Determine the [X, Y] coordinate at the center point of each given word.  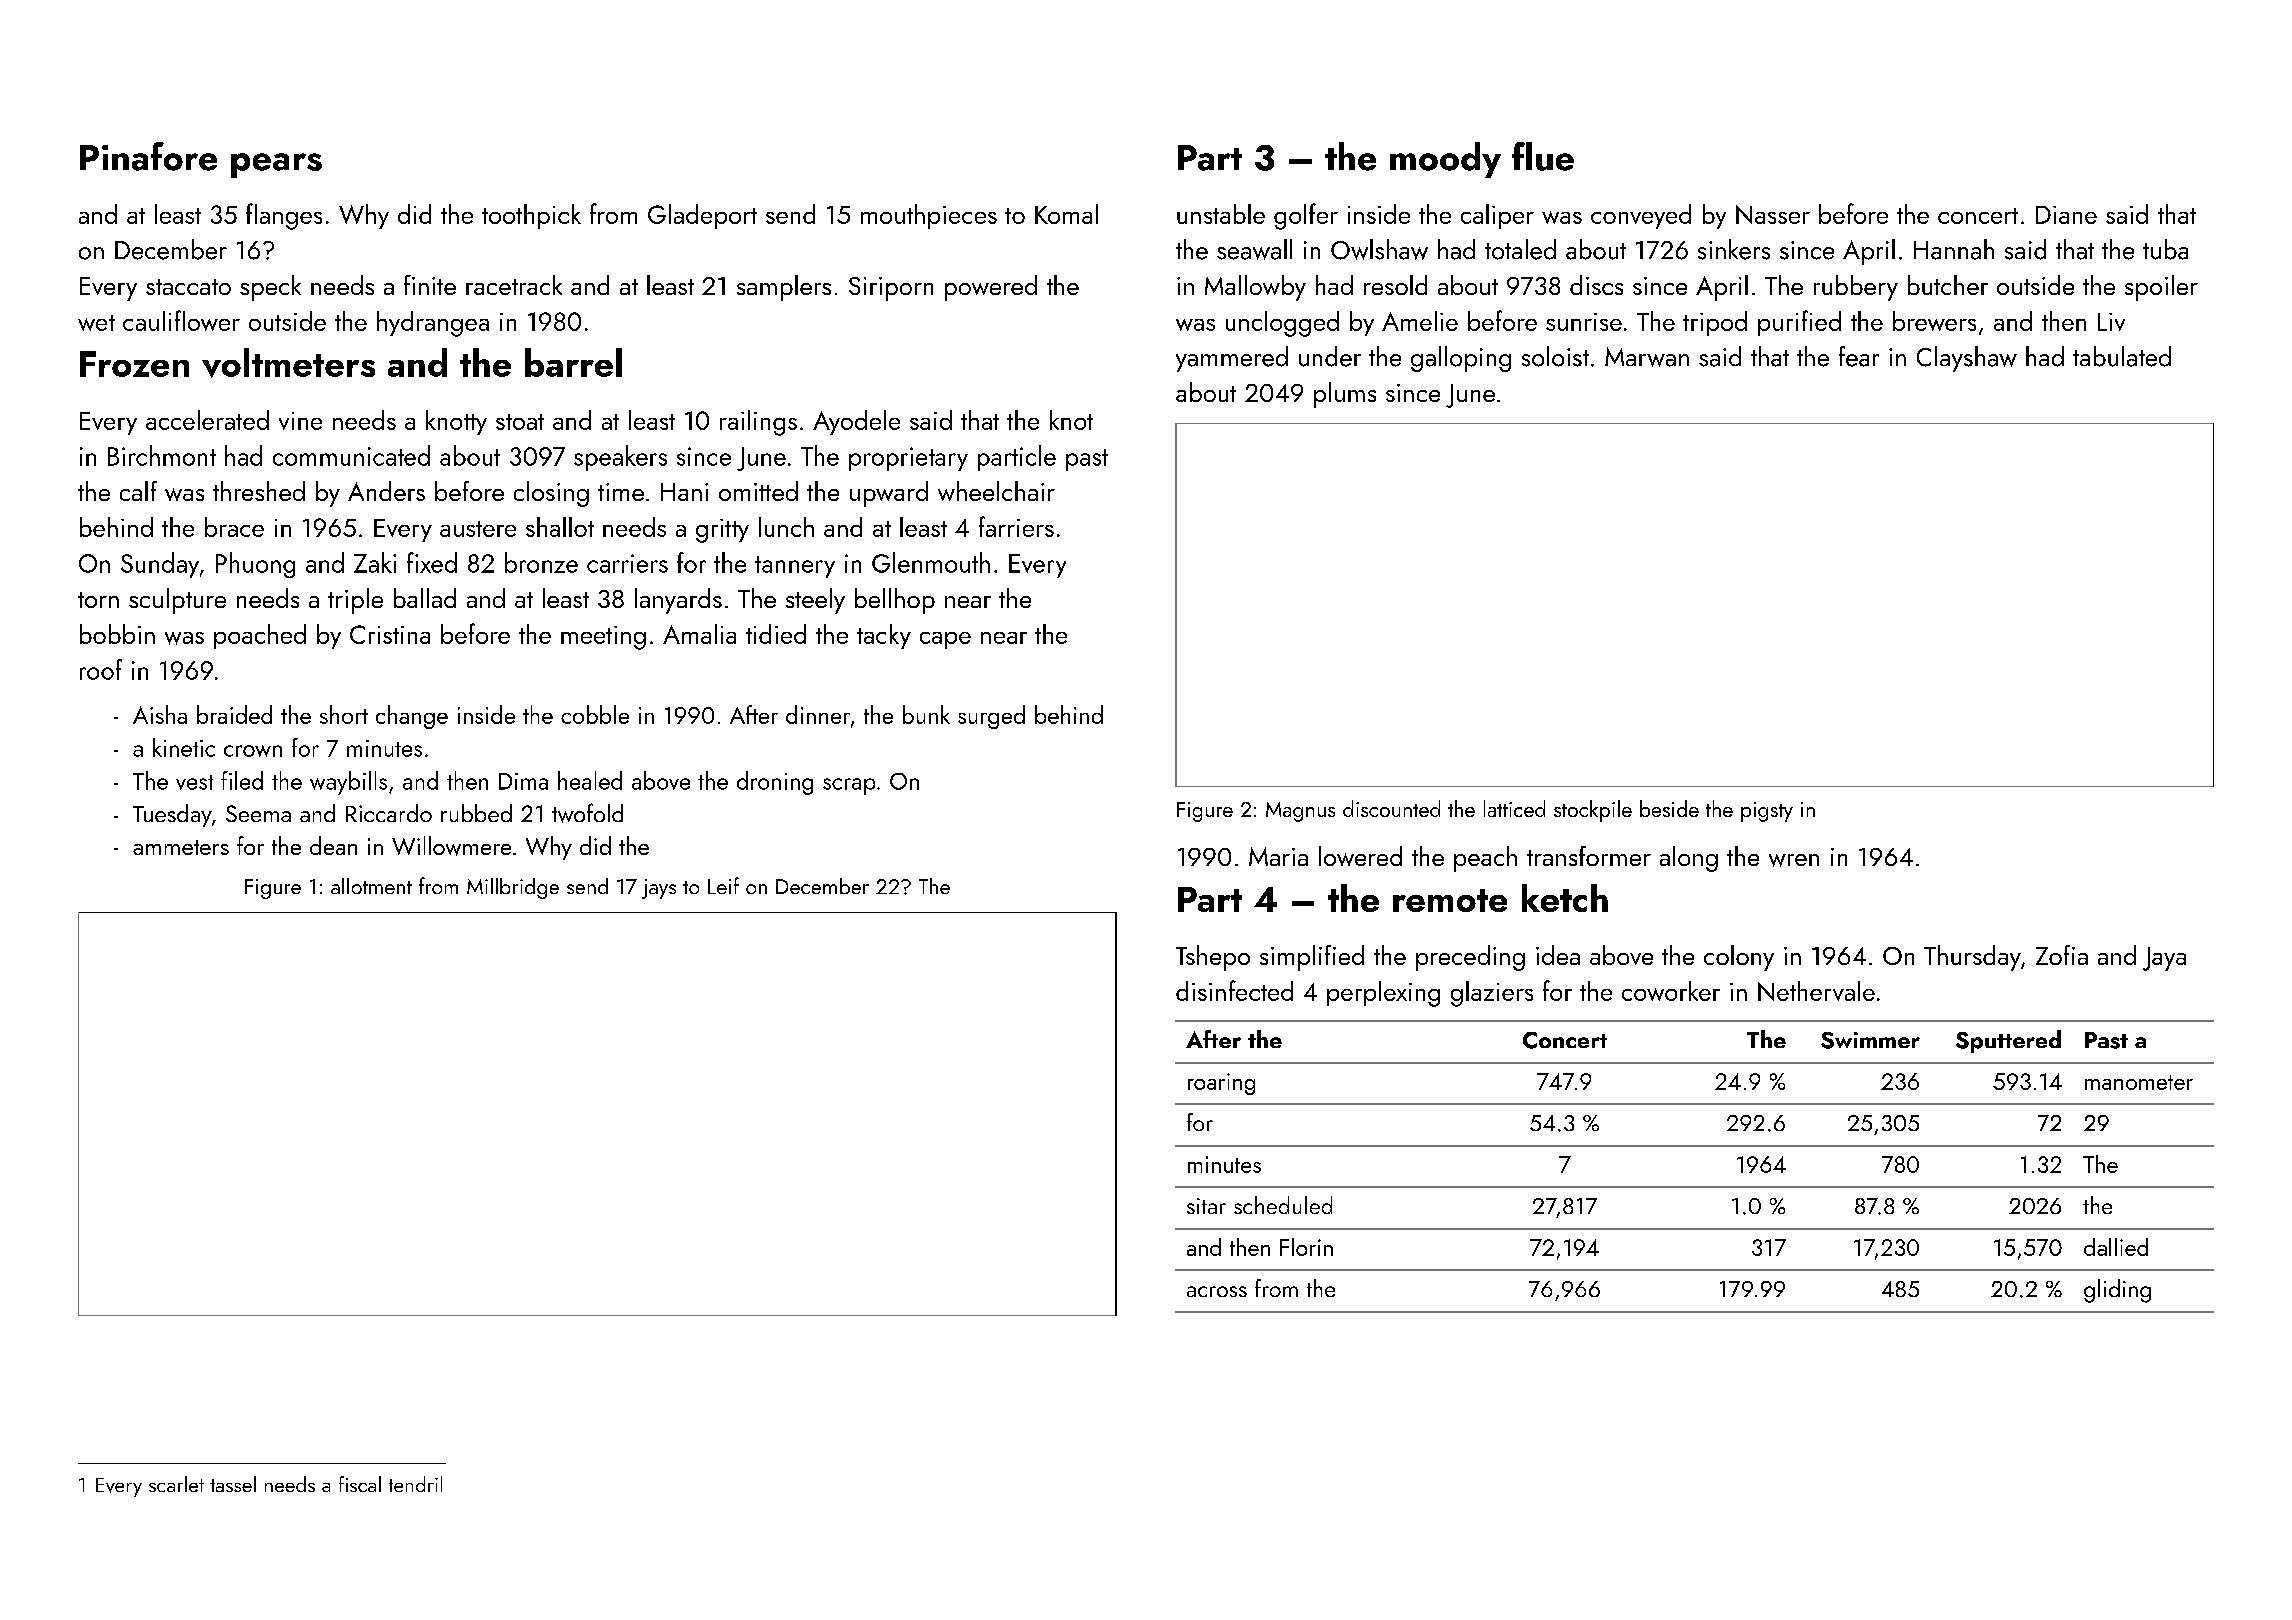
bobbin [117, 634]
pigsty [1767, 812]
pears [276, 165]
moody [1445, 160]
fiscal [360, 1484]
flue [1543, 156]
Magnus [1300, 812]
